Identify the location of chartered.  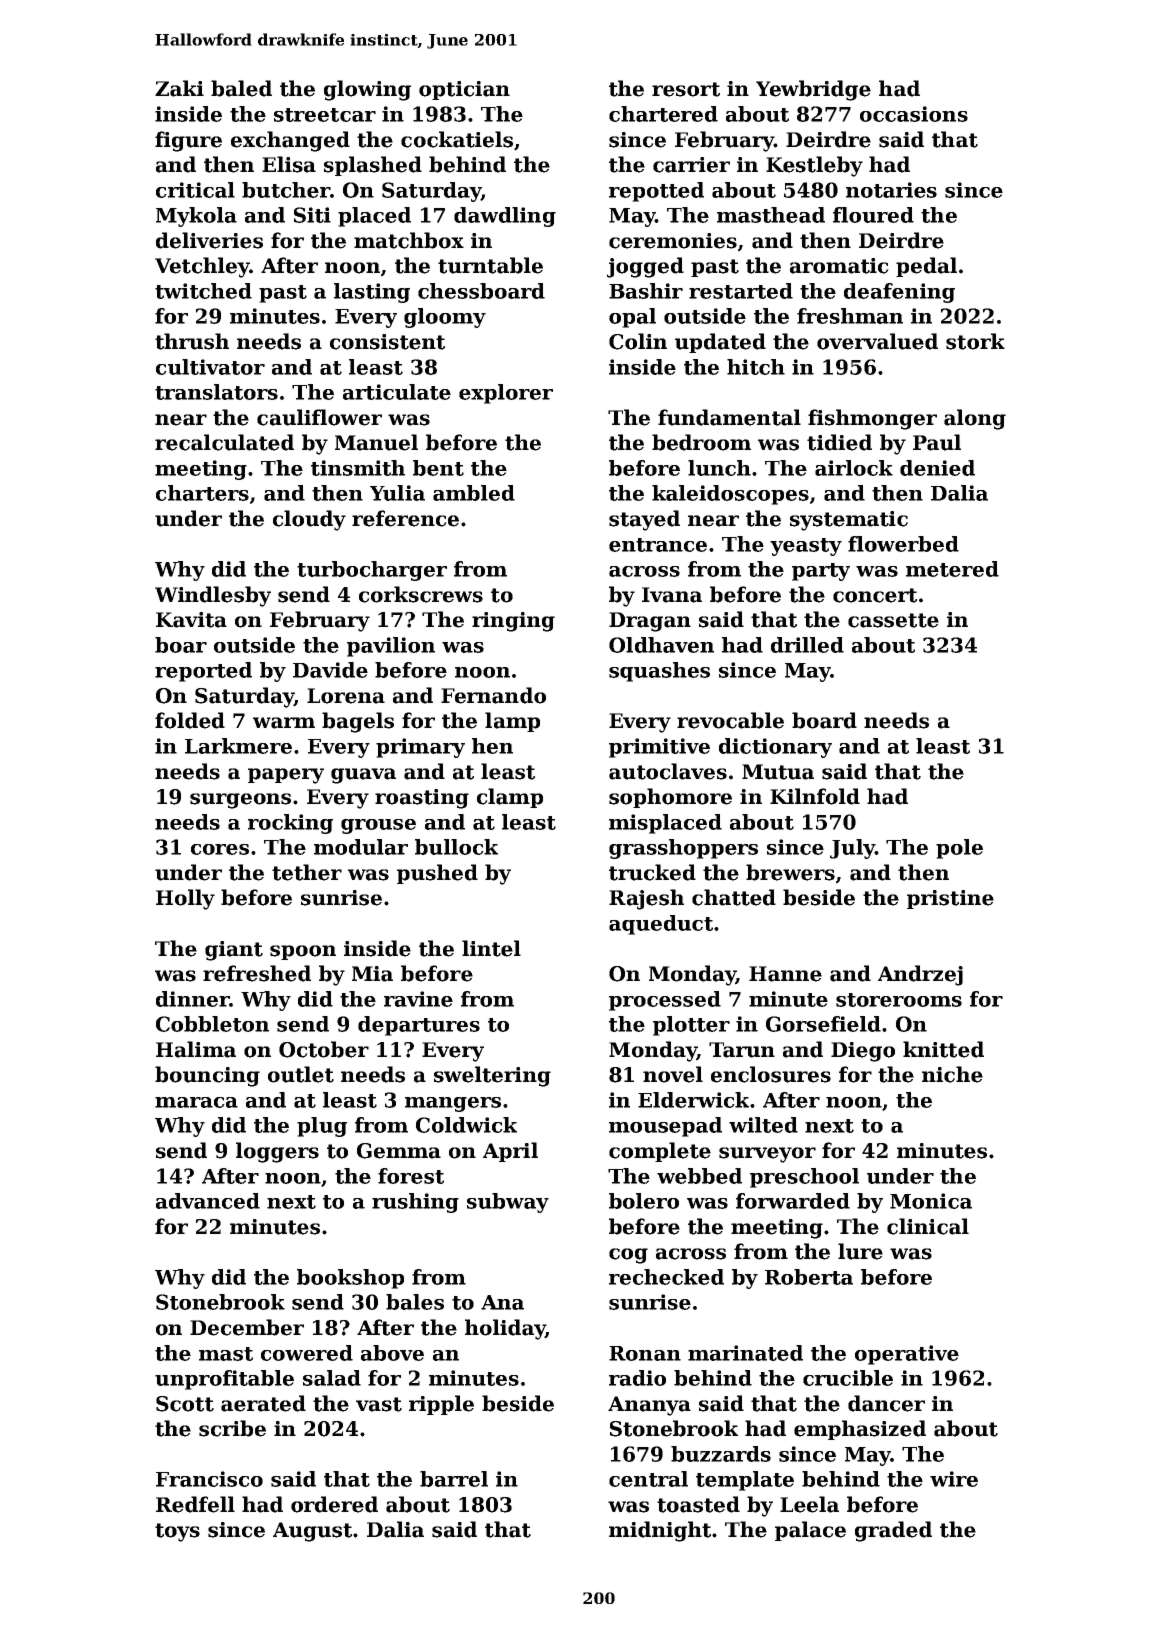
(663, 114).
